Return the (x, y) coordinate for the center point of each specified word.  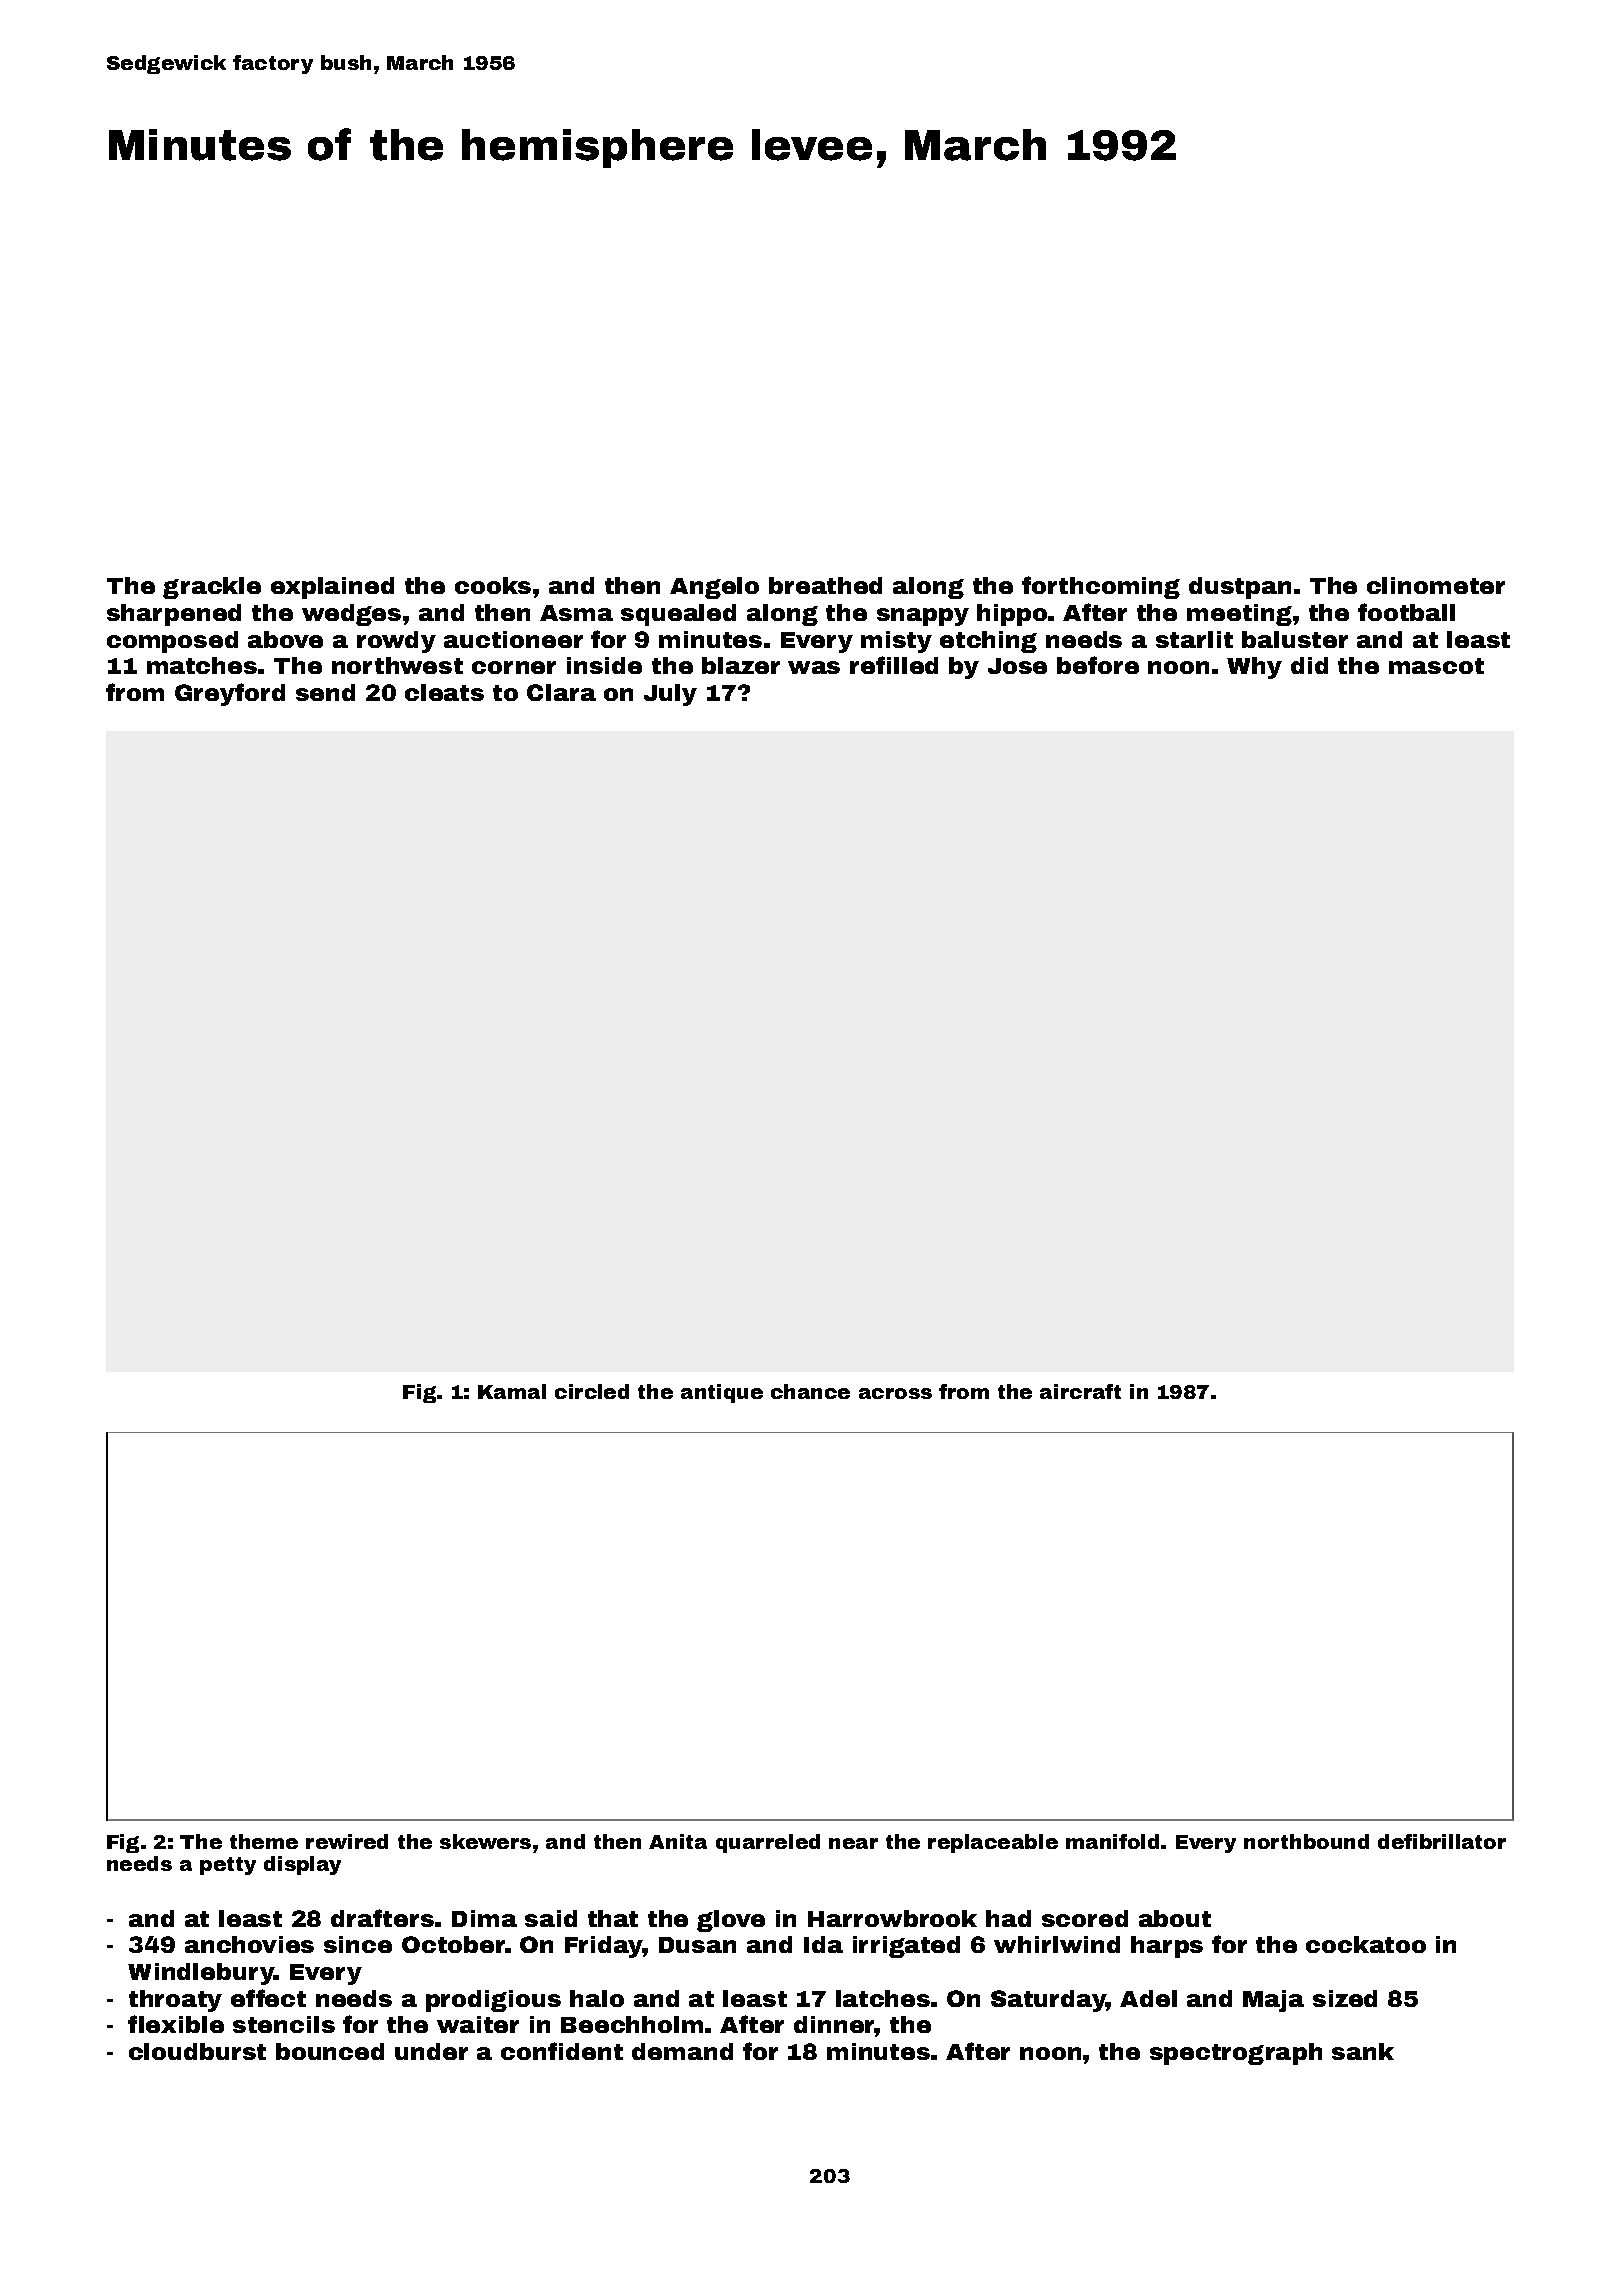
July (670, 695)
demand (682, 2051)
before (1098, 665)
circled (592, 1391)
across (895, 1393)
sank (1363, 2051)
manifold (1112, 1841)
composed (172, 642)
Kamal (512, 1391)
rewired (347, 1841)
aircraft (1080, 1391)
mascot (1436, 666)
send (325, 692)
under (431, 2051)
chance (810, 1391)
